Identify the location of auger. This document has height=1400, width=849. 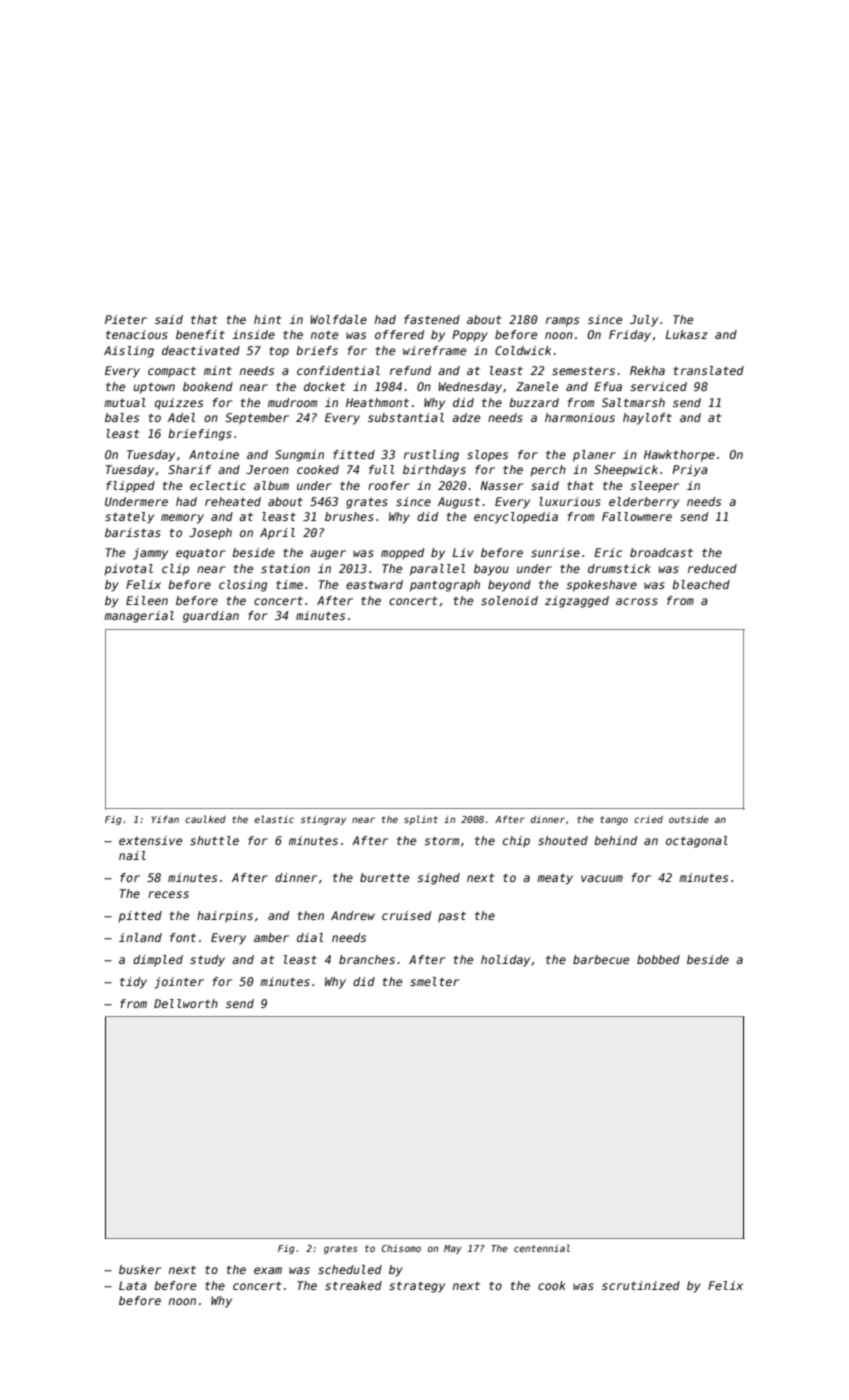
(328, 555).
